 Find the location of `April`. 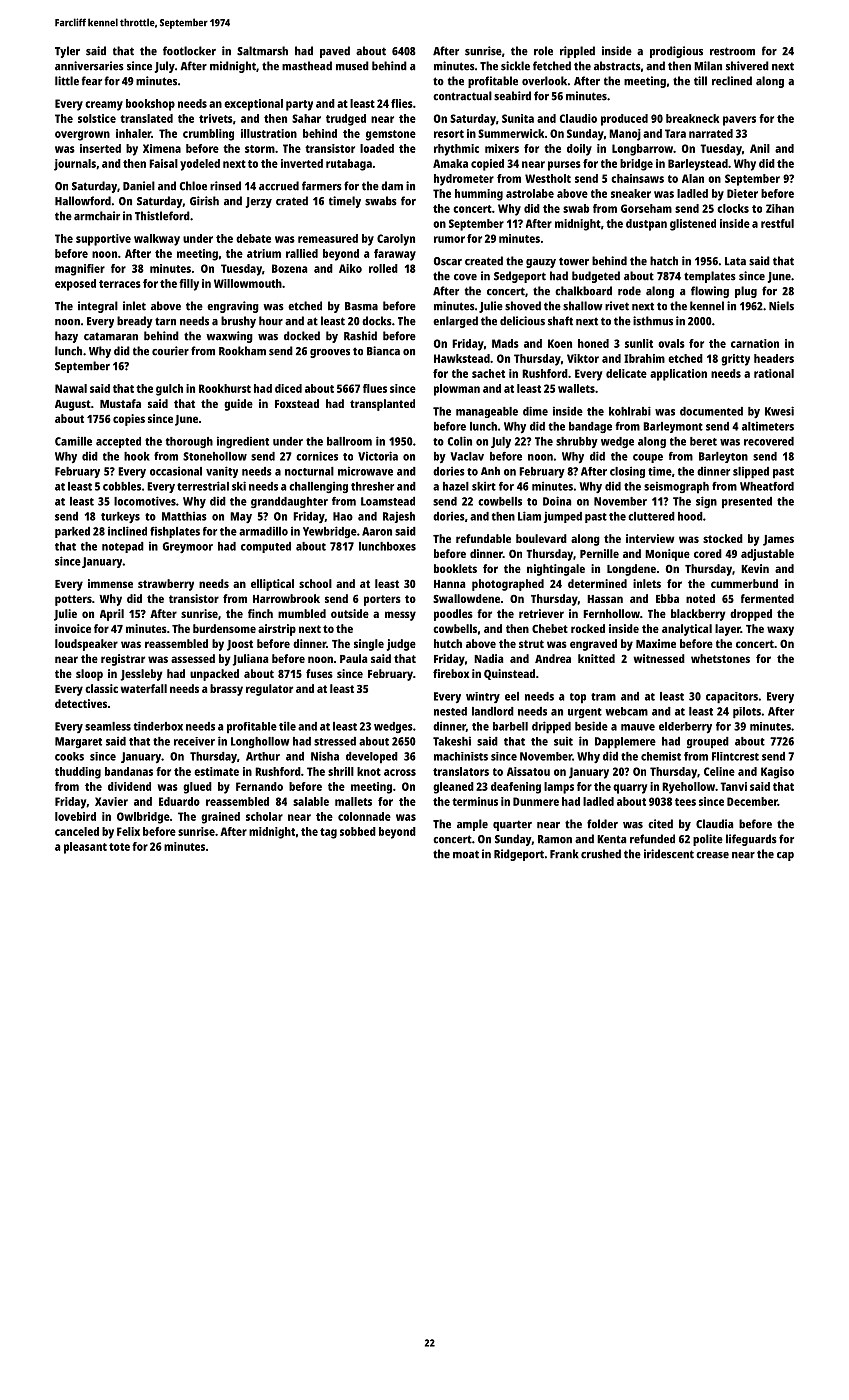

April is located at coordinates (112, 615).
